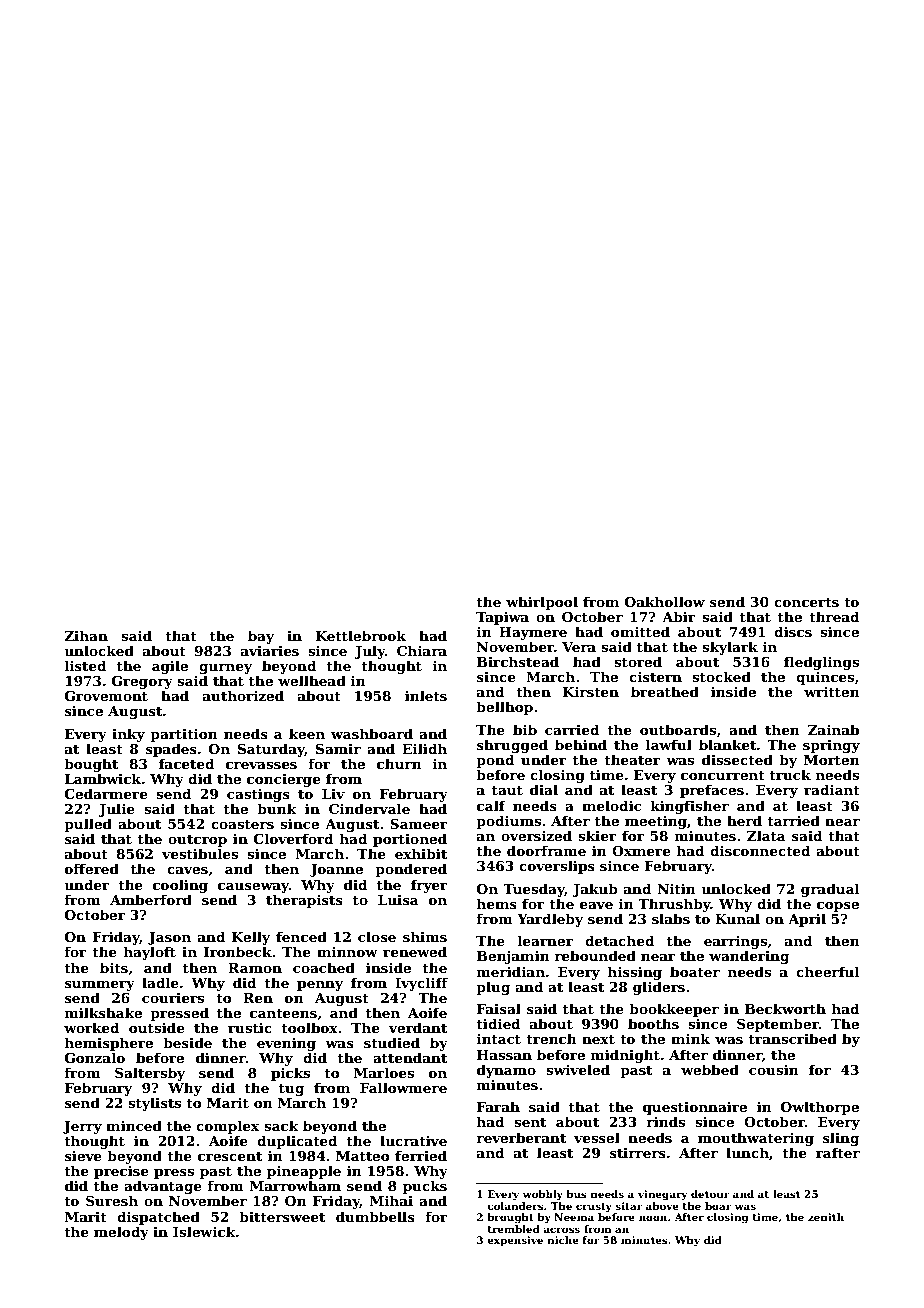  Describe the element at coordinates (204, 1231) in the page. I see `Islewick` at that location.
